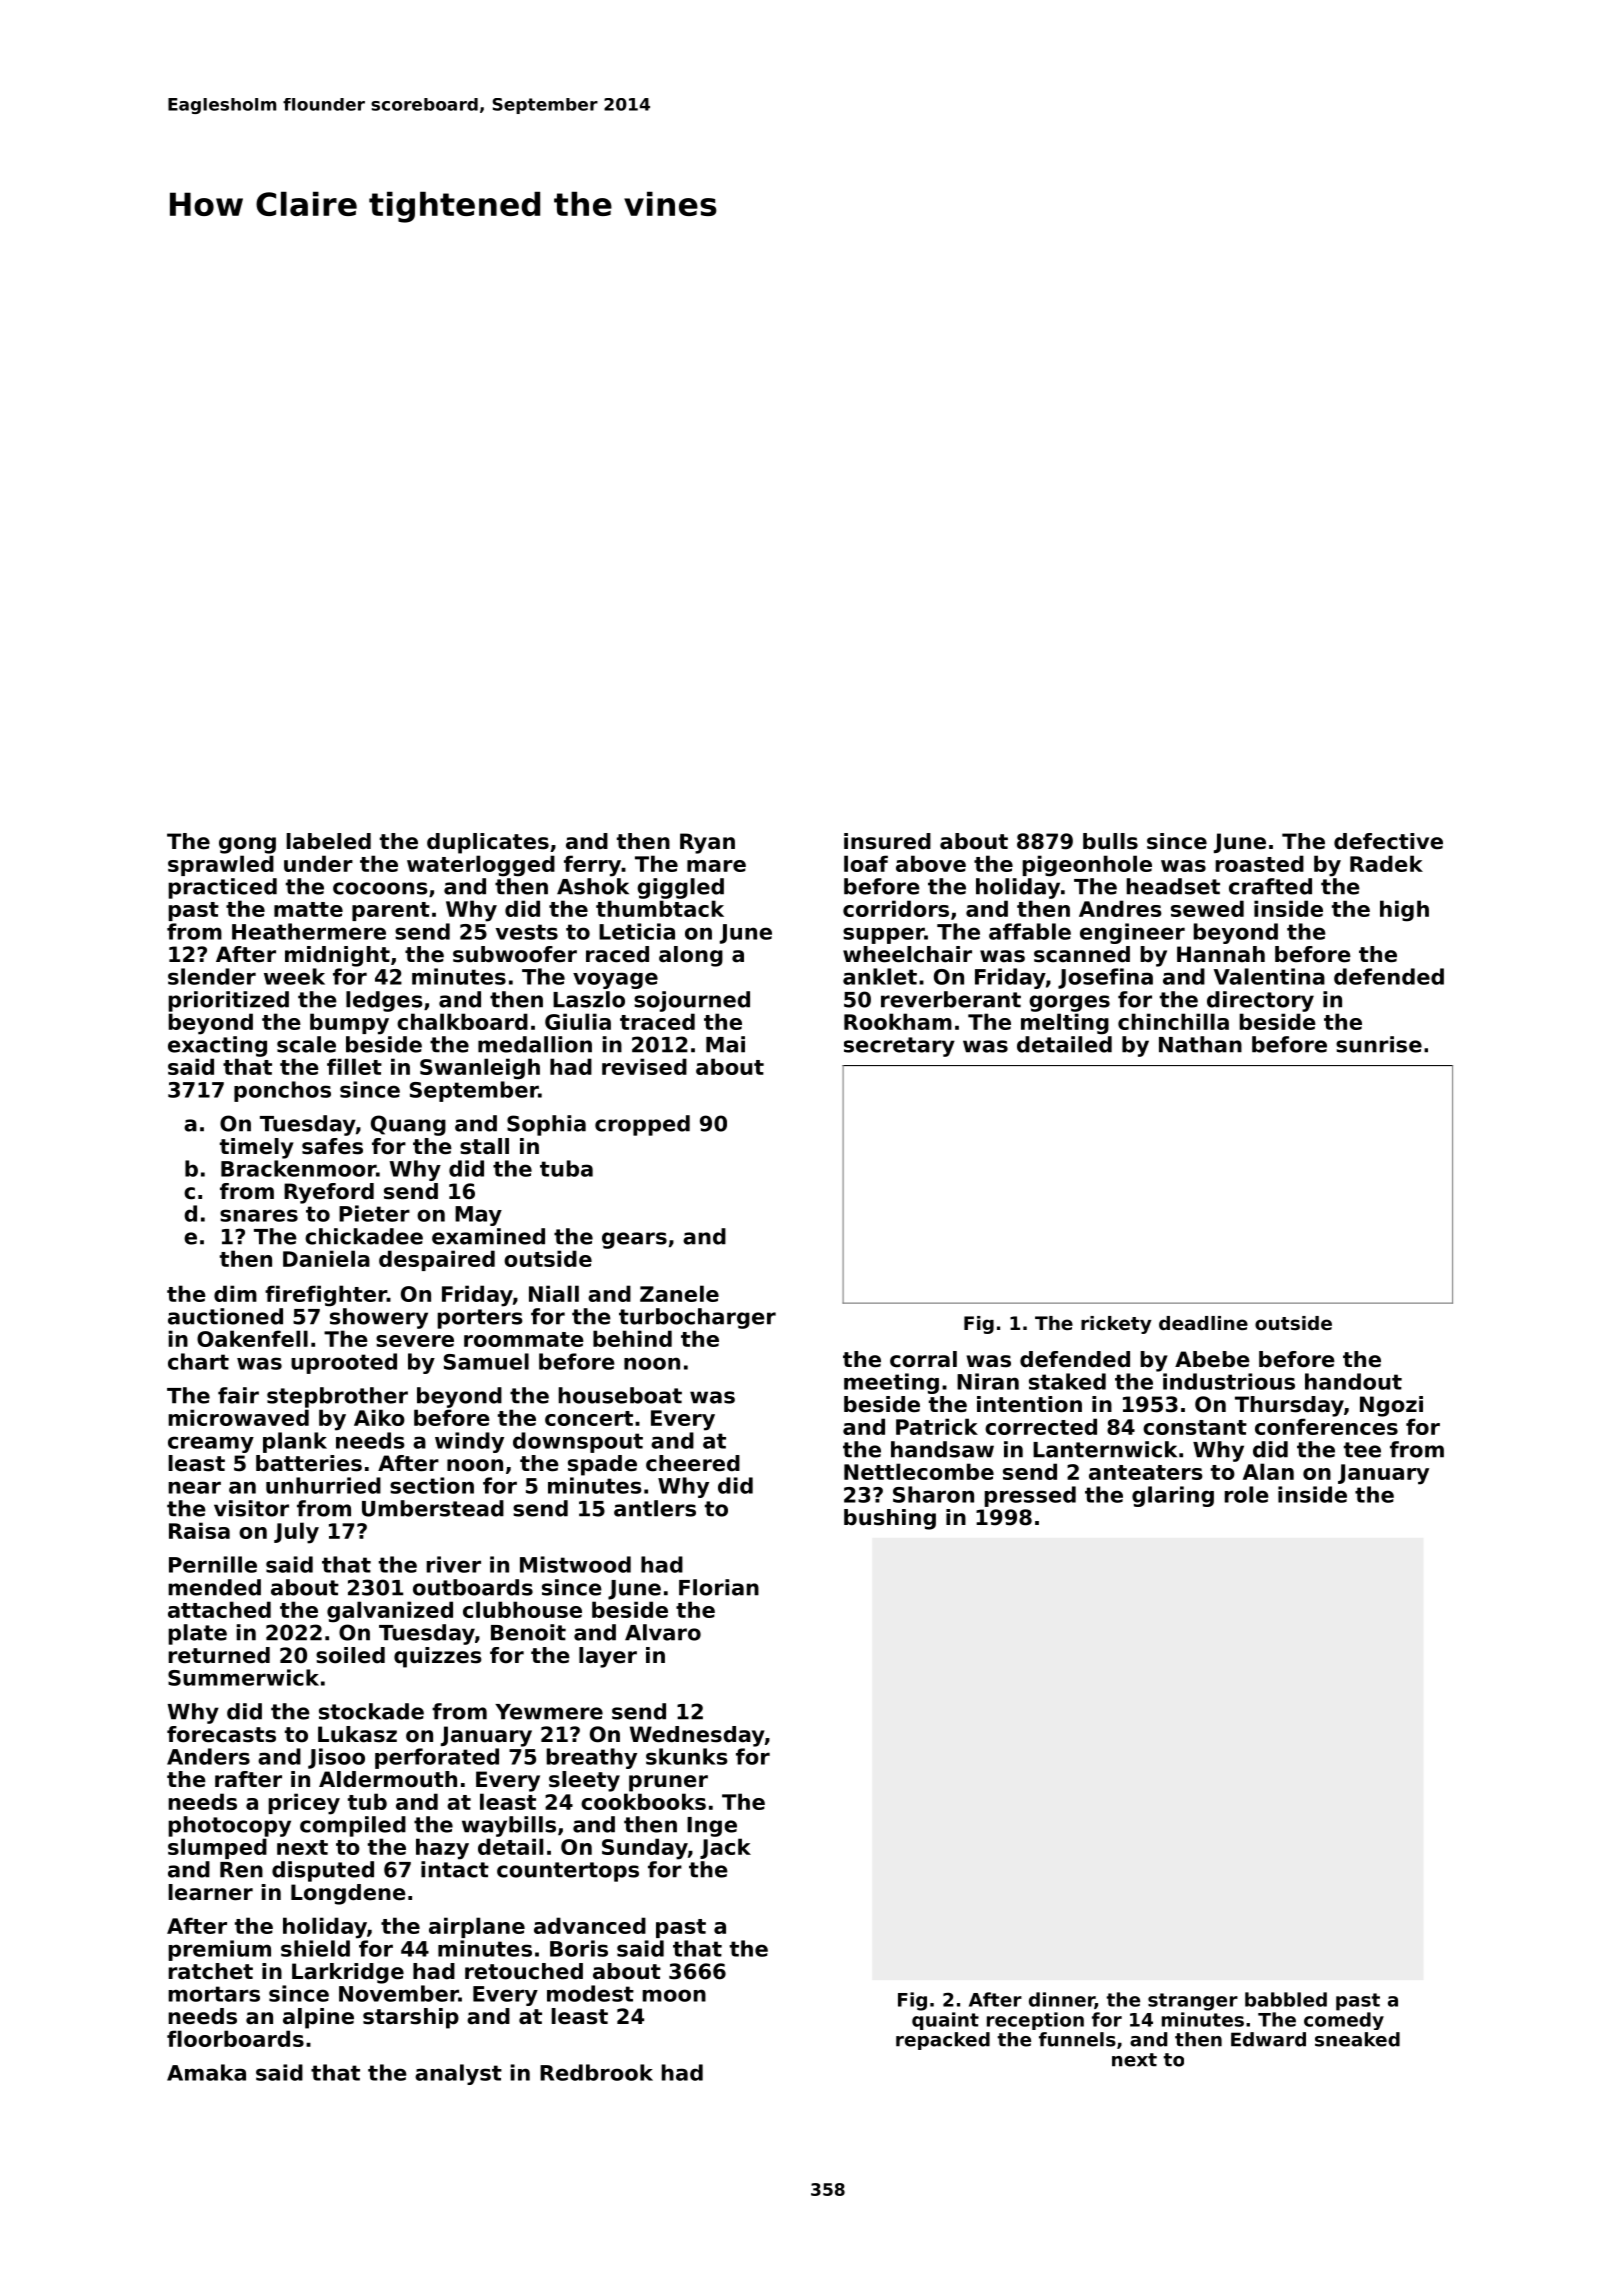 This screenshot has height=2292, width=1620. I want to click on uprooted, so click(344, 1363).
